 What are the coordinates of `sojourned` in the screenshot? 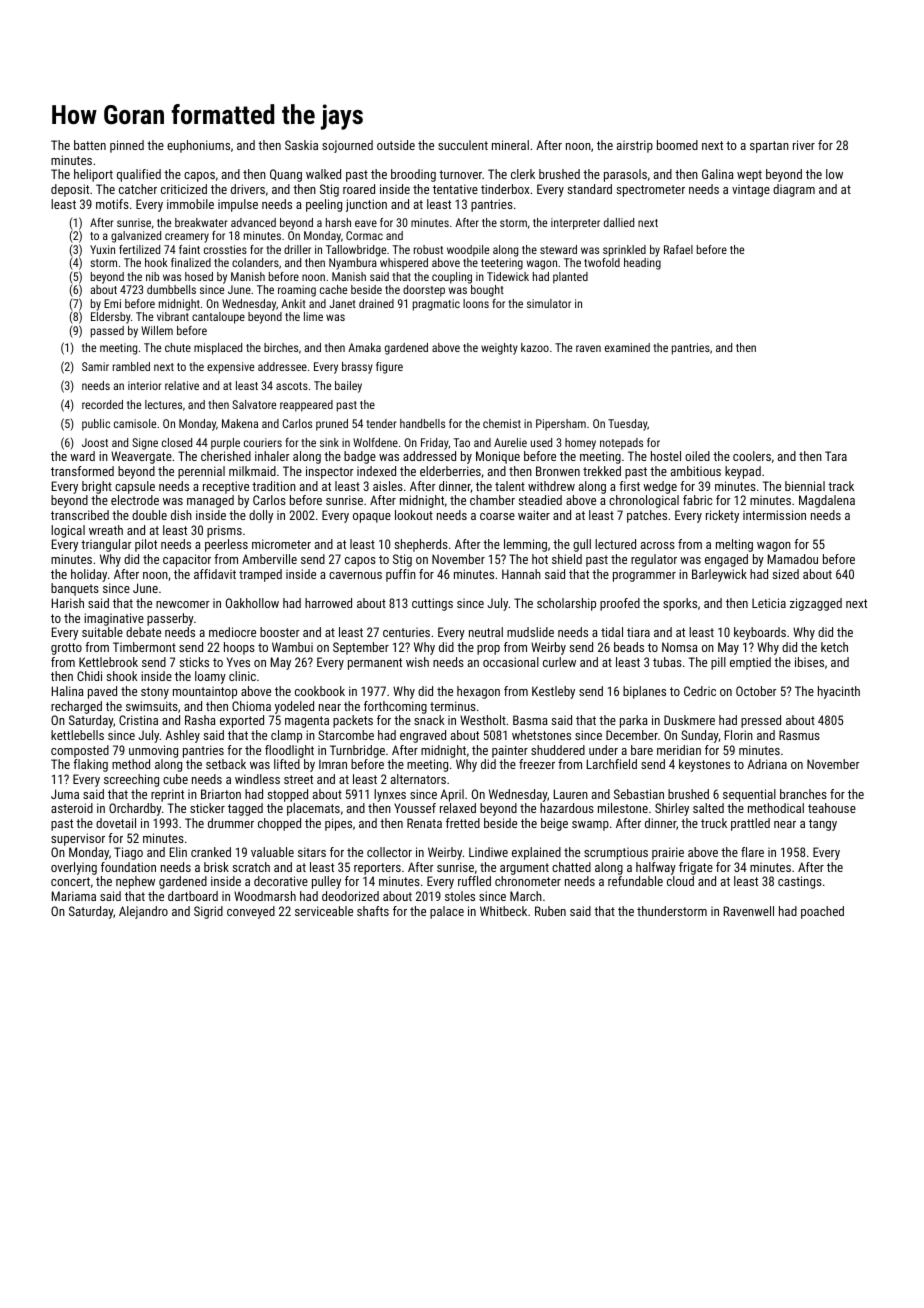 It's located at (347, 146).
